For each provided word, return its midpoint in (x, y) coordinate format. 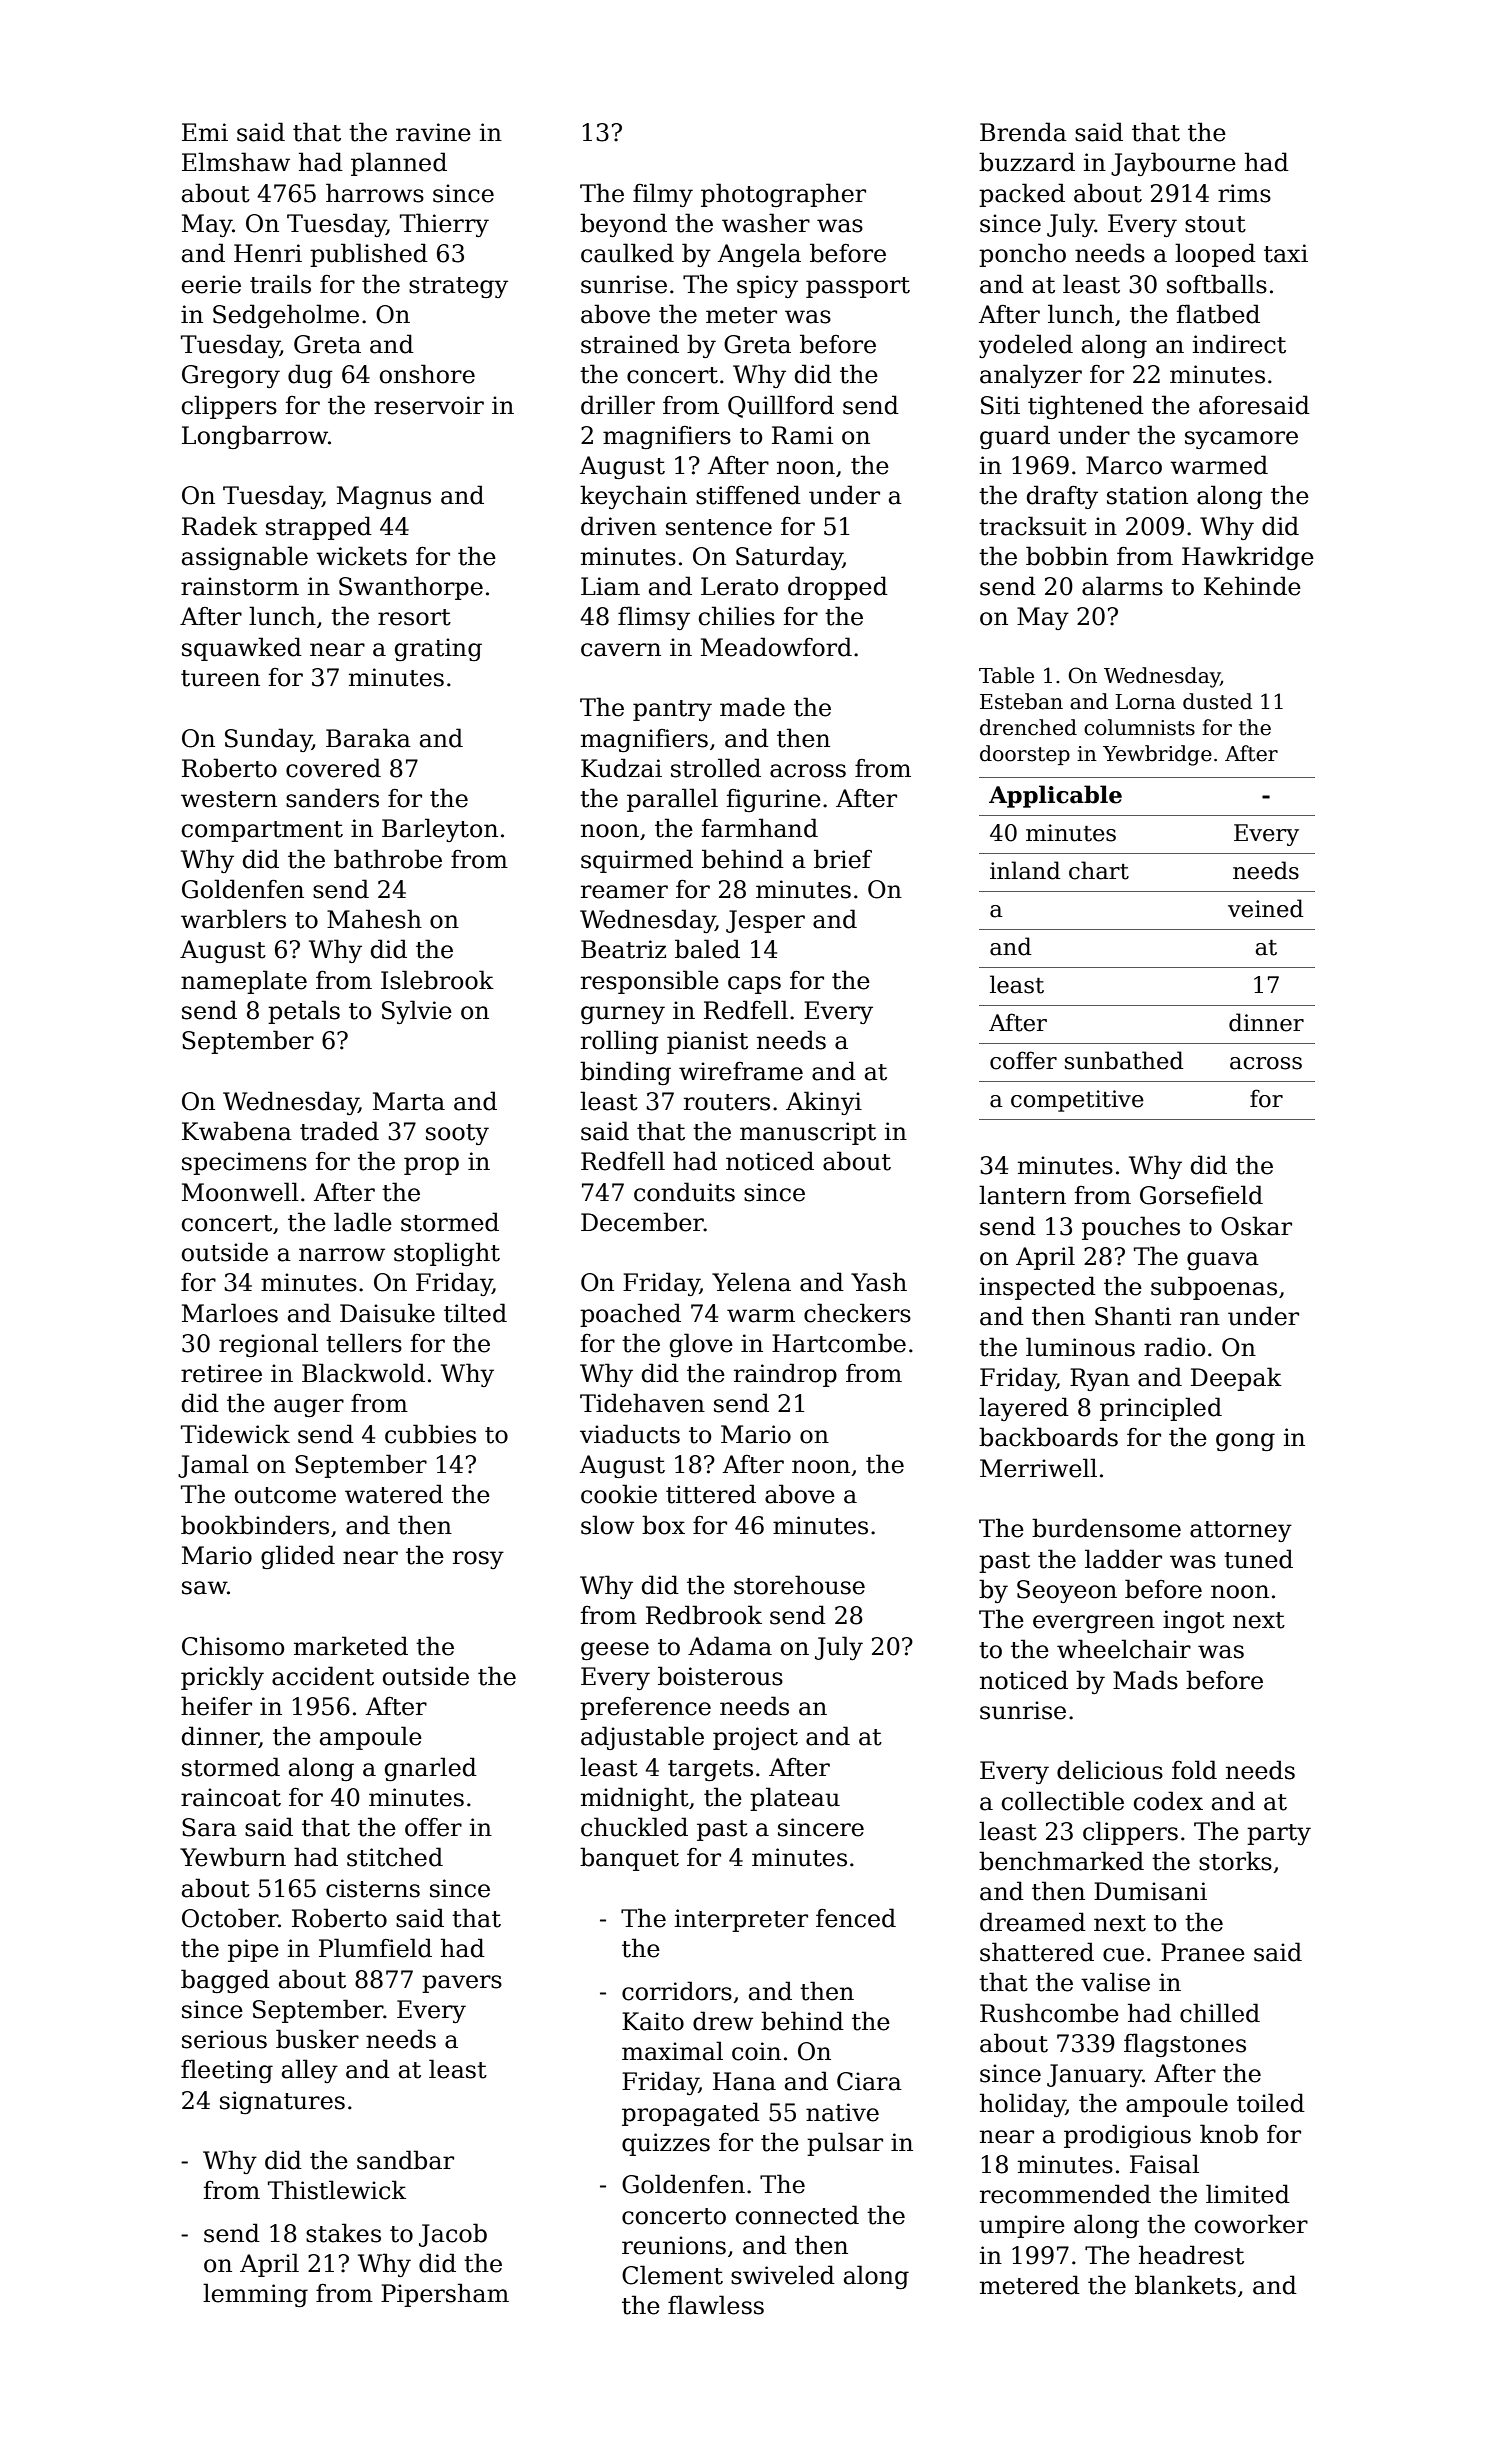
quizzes (666, 2144)
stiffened (748, 495)
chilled (1220, 2013)
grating (438, 649)
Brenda (1023, 132)
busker (317, 2039)
